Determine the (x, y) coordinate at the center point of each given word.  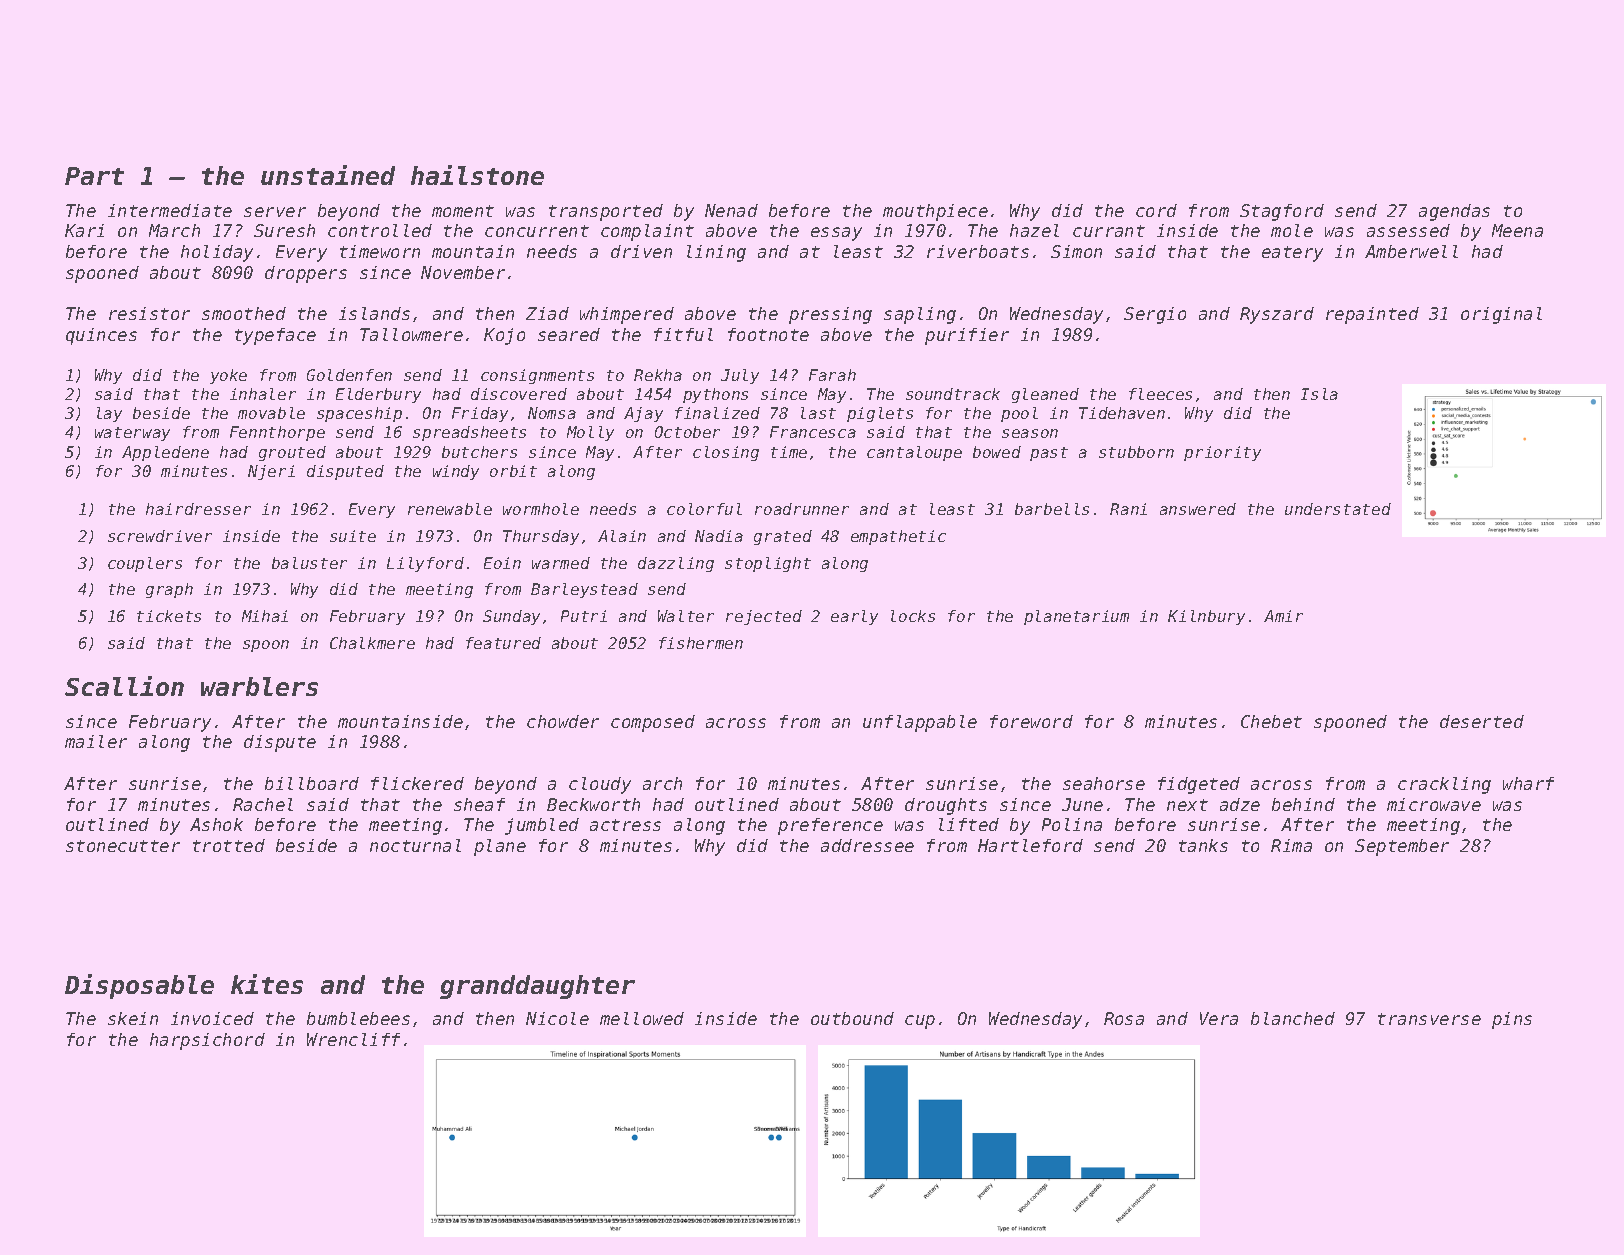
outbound (852, 1018)
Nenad (731, 210)
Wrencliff (353, 1039)
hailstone (477, 175)
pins (1512, 1020)
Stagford (1282, 212)
